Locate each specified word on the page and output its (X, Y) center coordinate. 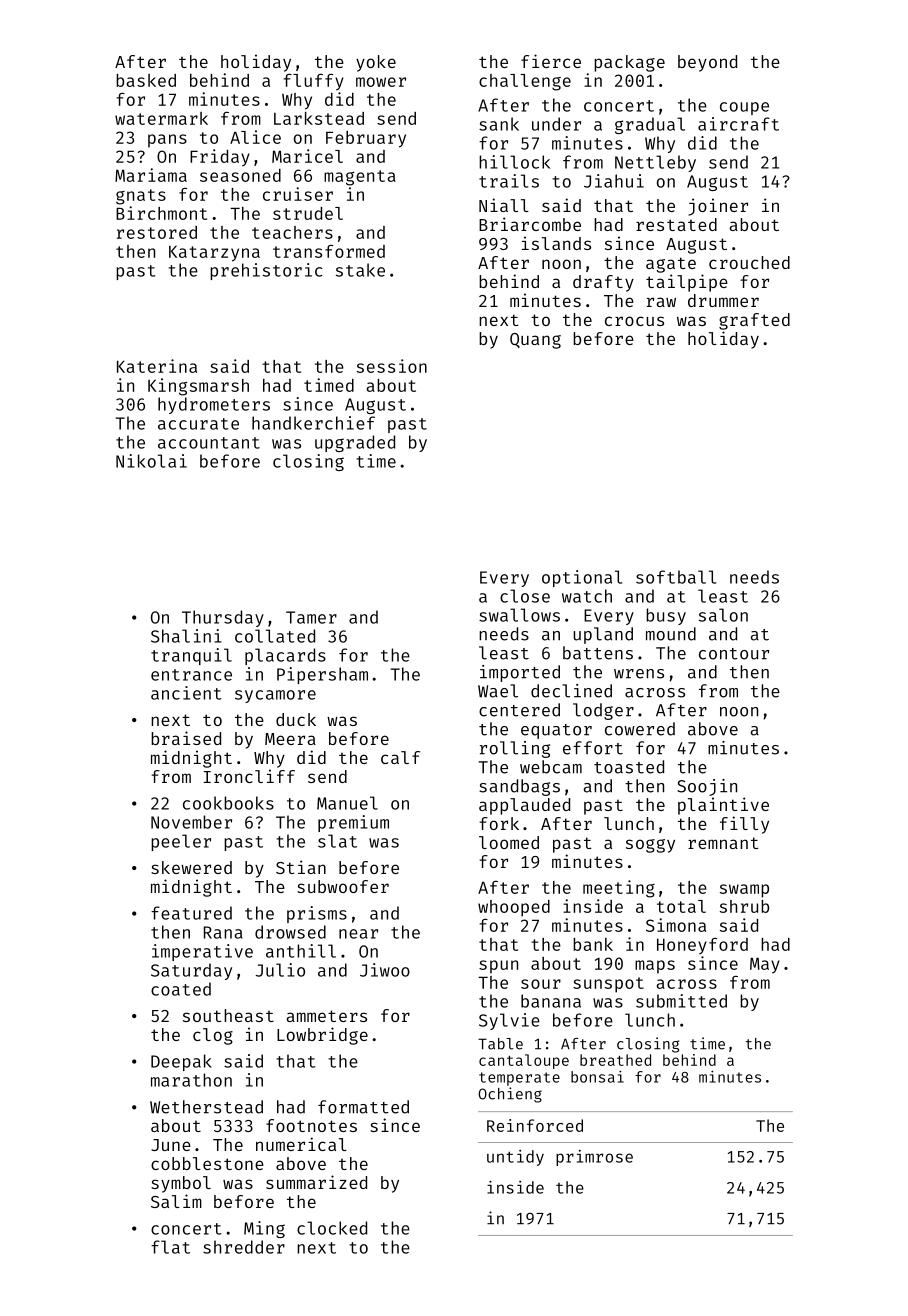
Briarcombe (530, 224)
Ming (264, 1229)
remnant (723, 843)
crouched (749, 262)
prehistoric (266, 271)
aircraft (738, 124)
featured (191, 913)
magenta (360, 178)
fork (499, 823)
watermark (161, 118)
